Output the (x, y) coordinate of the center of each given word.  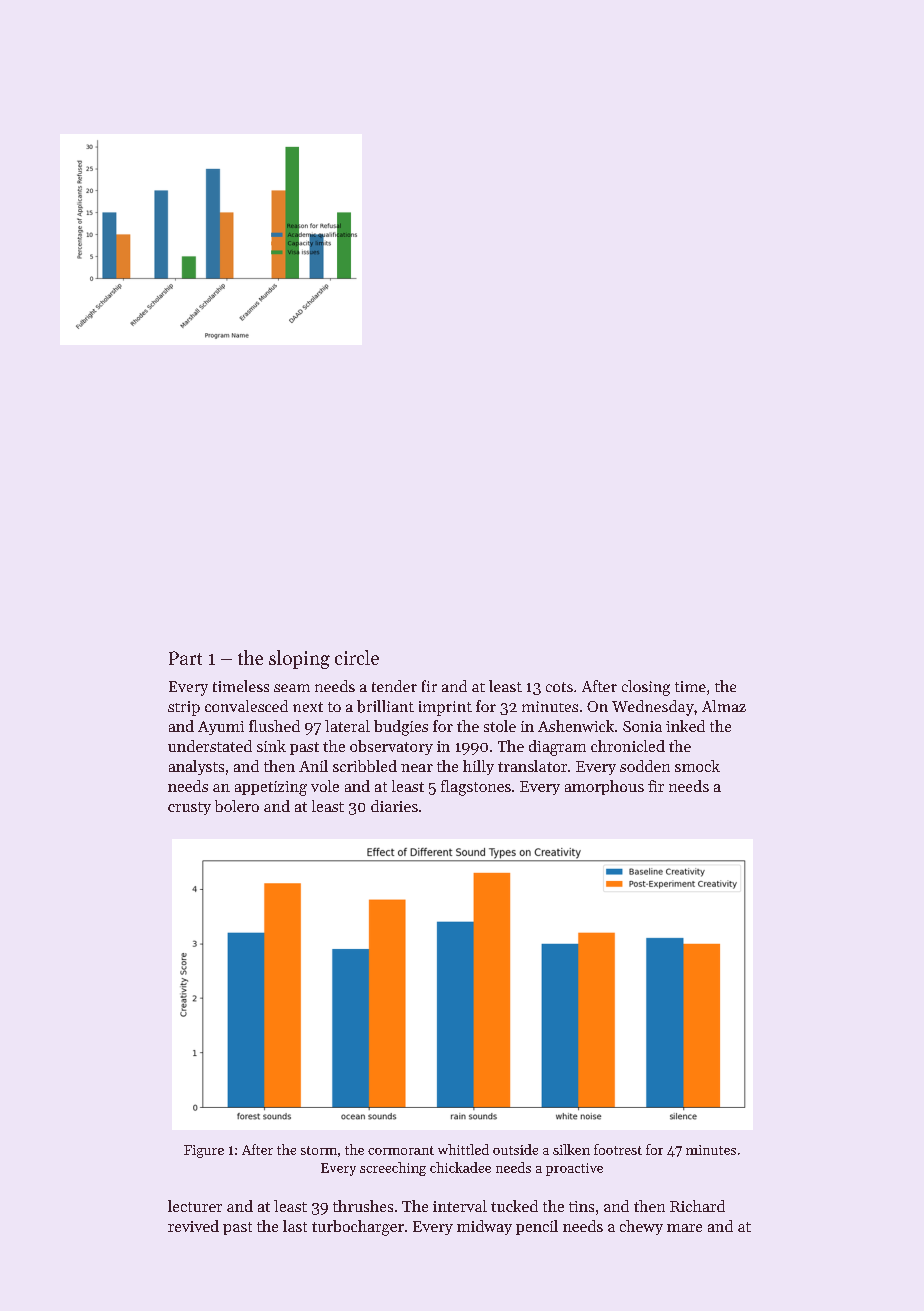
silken (571, 1149)
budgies (401, 728)
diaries (394, 806)
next (308, 707)
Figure (204, 1151)
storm (319, 1150)
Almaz (724, 706)
